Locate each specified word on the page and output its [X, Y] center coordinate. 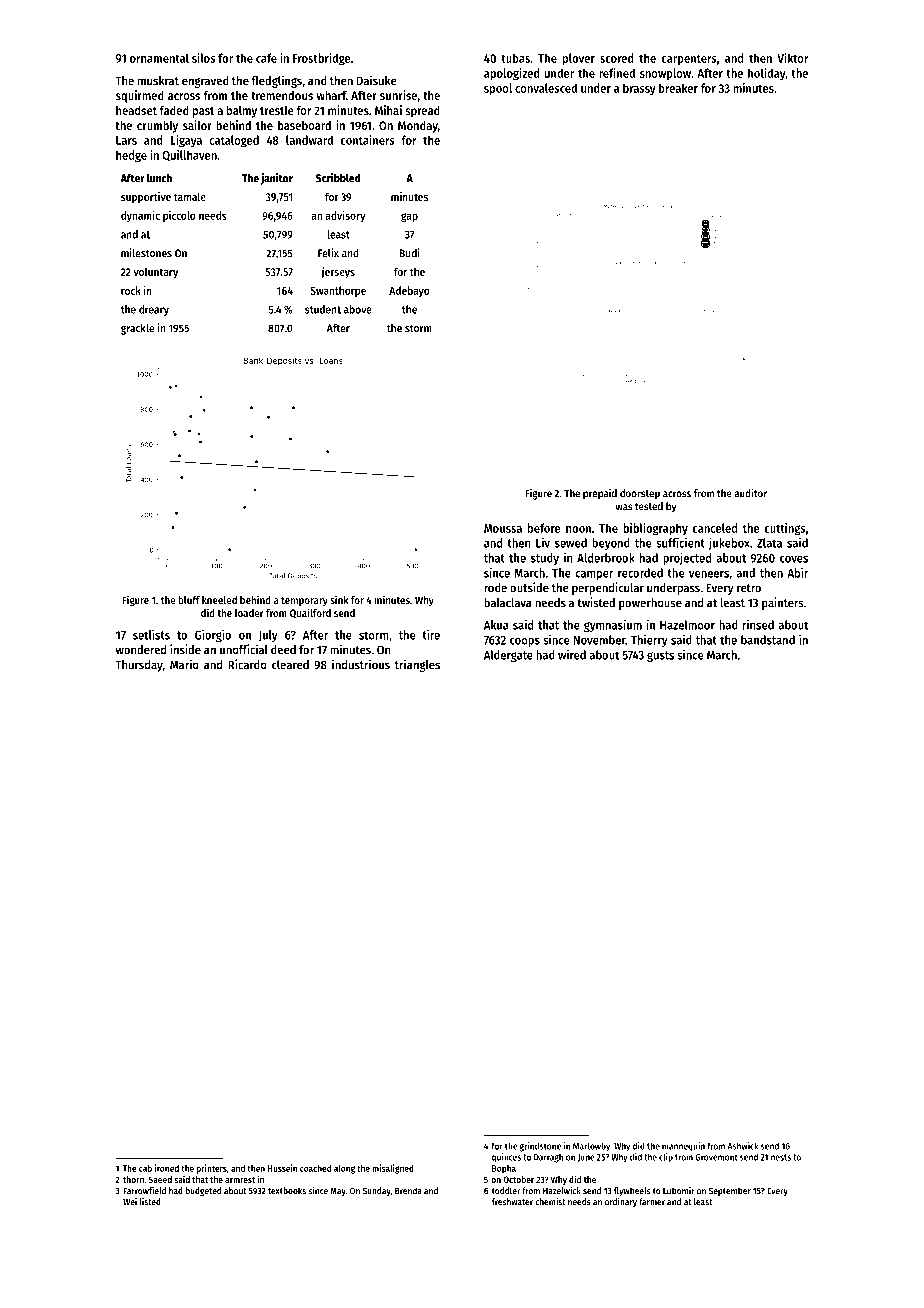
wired [572, 655]
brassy [639, 89]
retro [749, 588]
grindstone [540, 1147]
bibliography [655, 529]
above [358, 309]
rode [495, 588]
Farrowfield [145, 1191]
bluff [189, 600]
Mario [184, 664]
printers [212, 1169]
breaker [678, 88]
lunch [159, 178]
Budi [410, 253]
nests [781, 1157]
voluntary [155, 272]
